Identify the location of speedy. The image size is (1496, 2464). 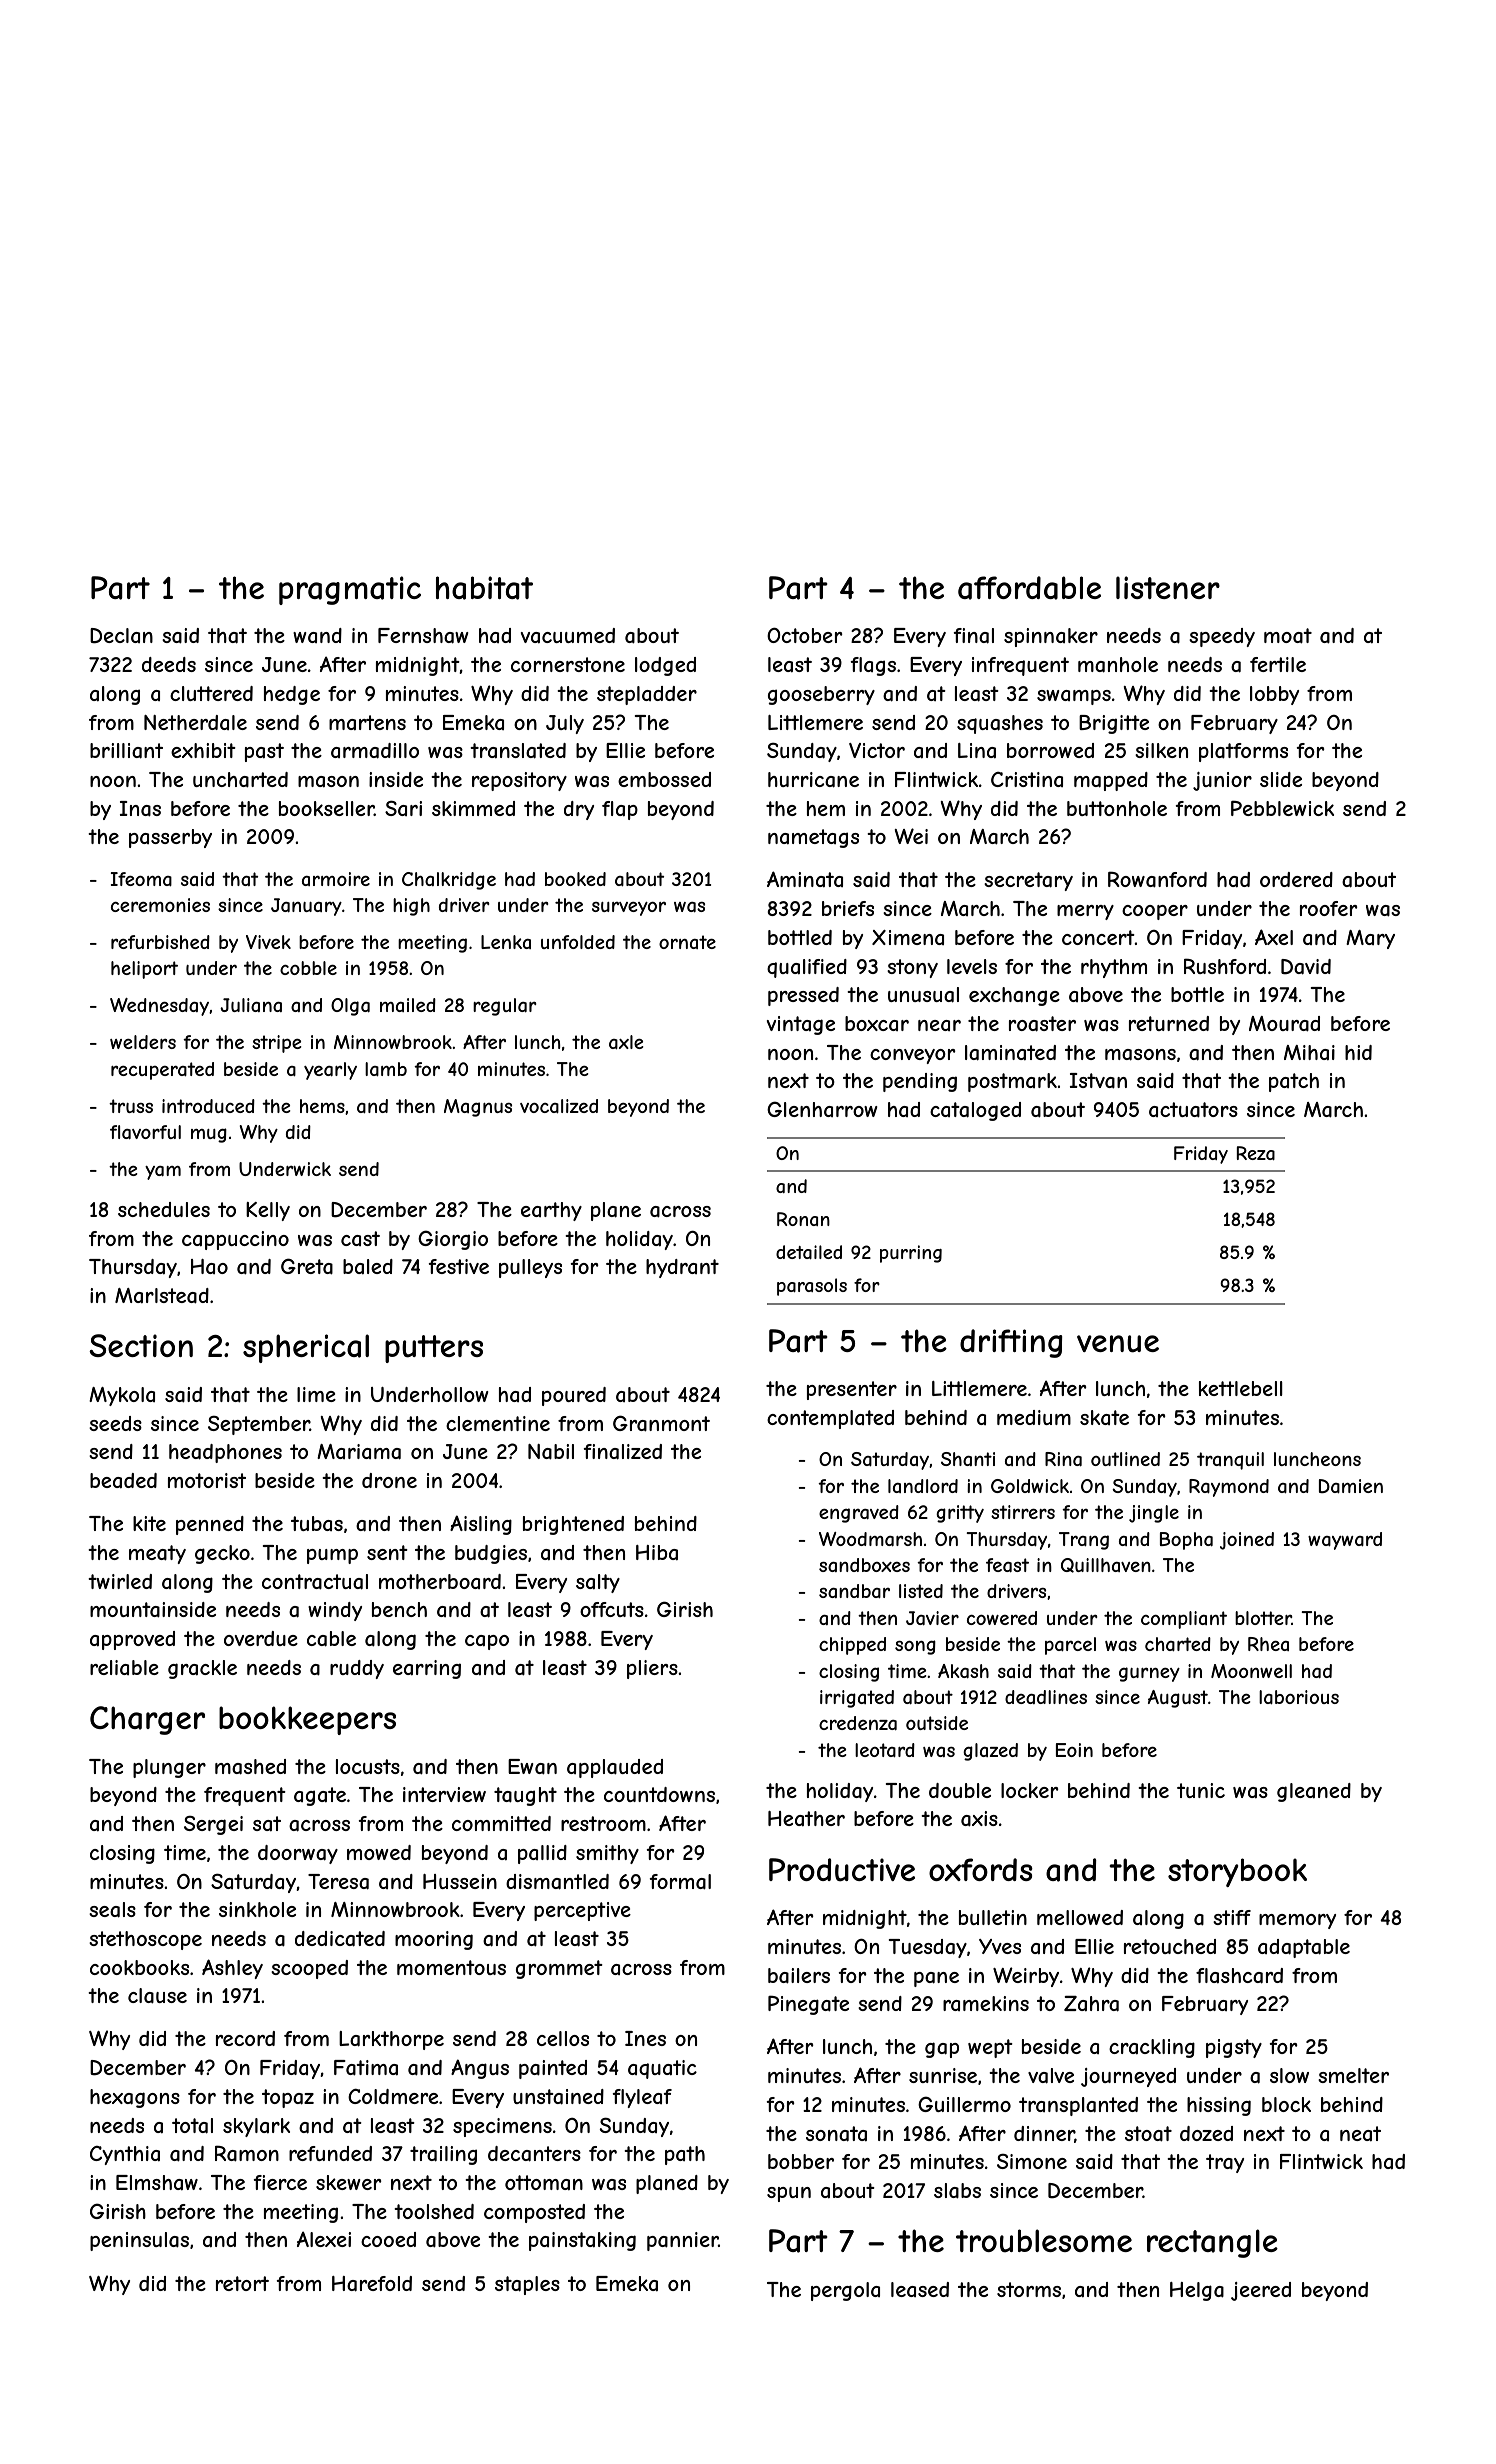
(1222, 637).
